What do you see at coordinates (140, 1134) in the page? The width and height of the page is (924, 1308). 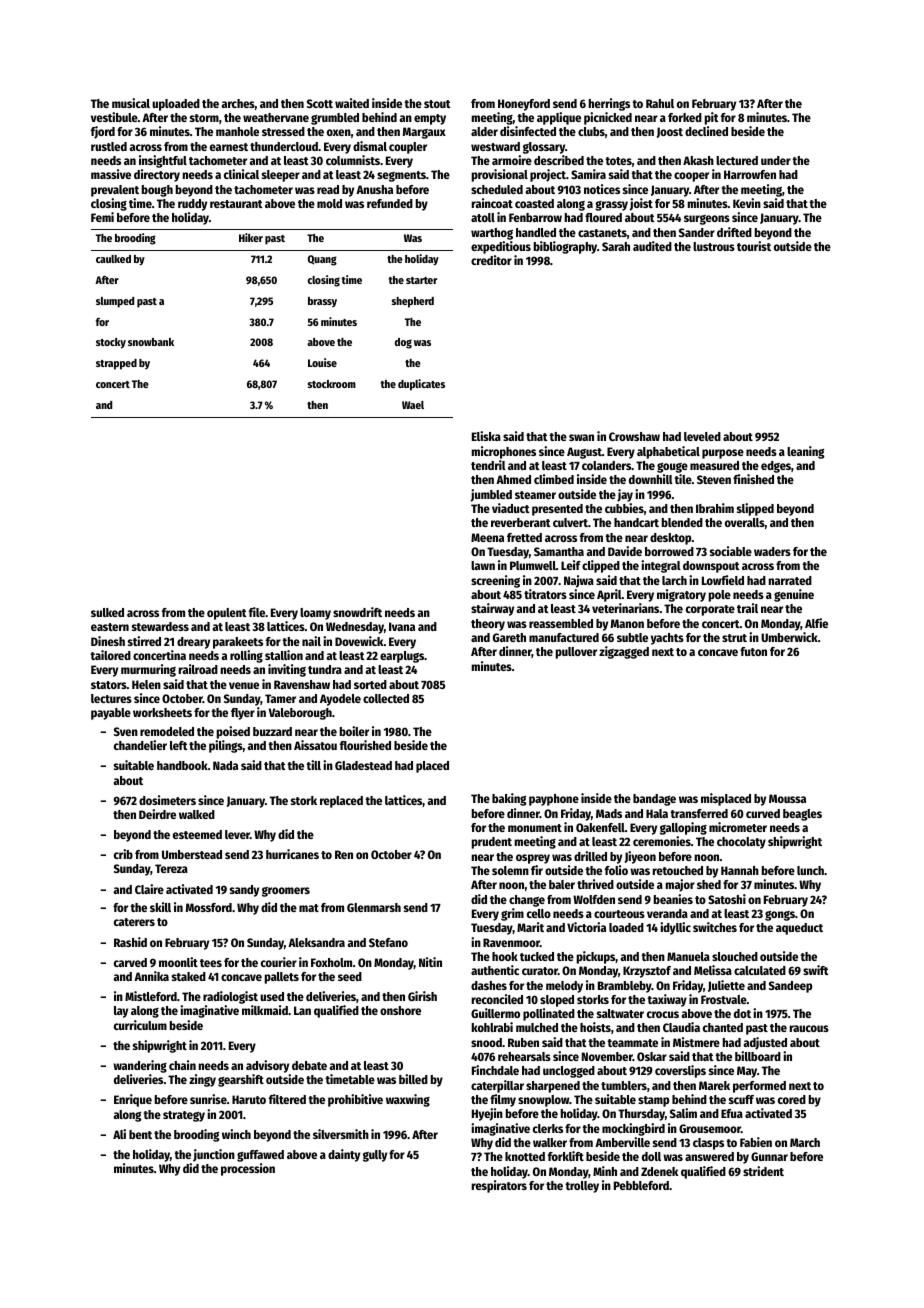 I see `bent` at bounding box center [140, 1134].
